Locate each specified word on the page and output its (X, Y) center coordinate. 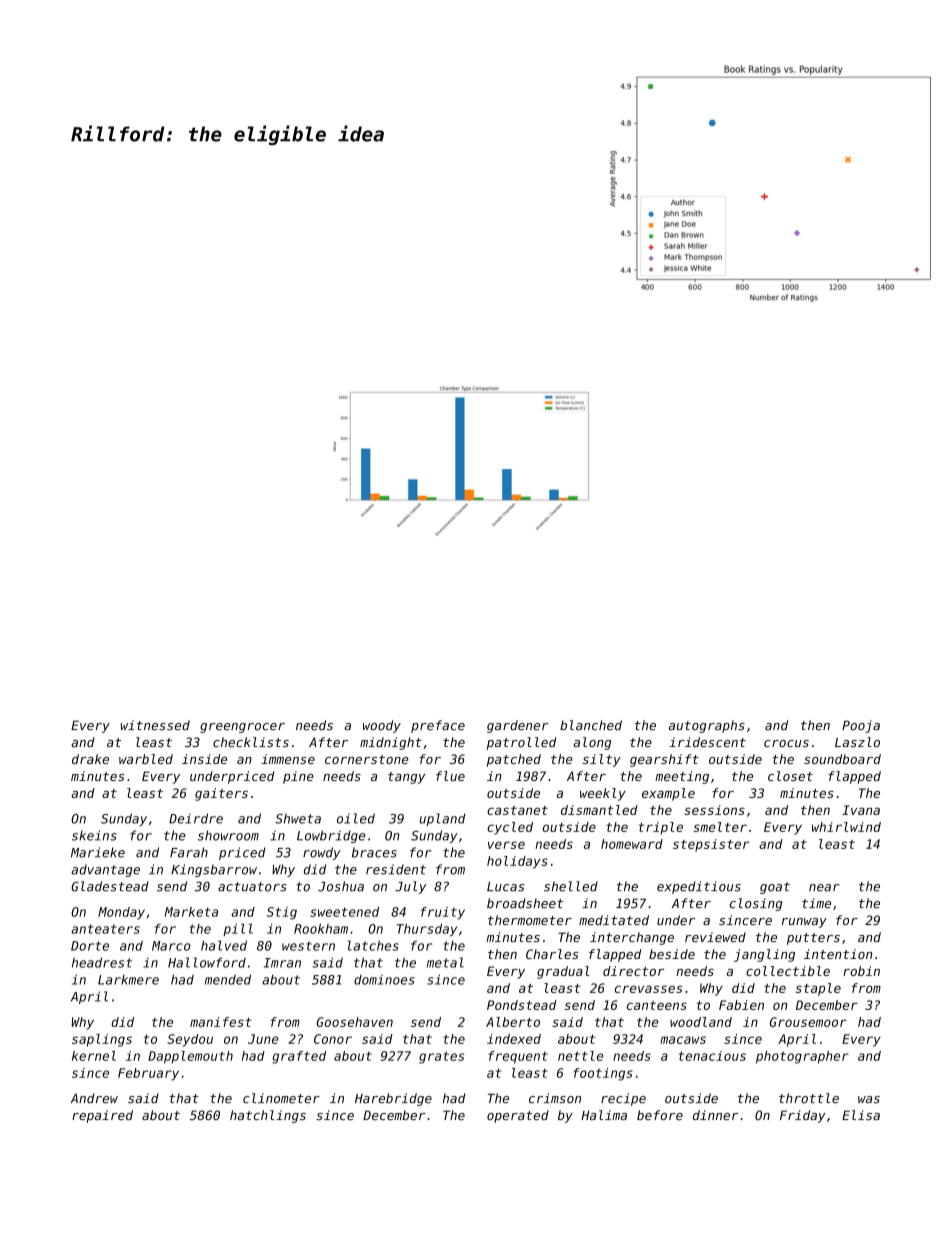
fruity (443, 913)
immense (288, 759)
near (824, 888)
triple (661, 828)
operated (518, 1116)
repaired (102, 1116)
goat (775, 888)
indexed (514, 1039)
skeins (94, 835)
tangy (406, 778)
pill (238, 929)
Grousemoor (808, 1022)
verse (506, 845)
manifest (221, 1022)
